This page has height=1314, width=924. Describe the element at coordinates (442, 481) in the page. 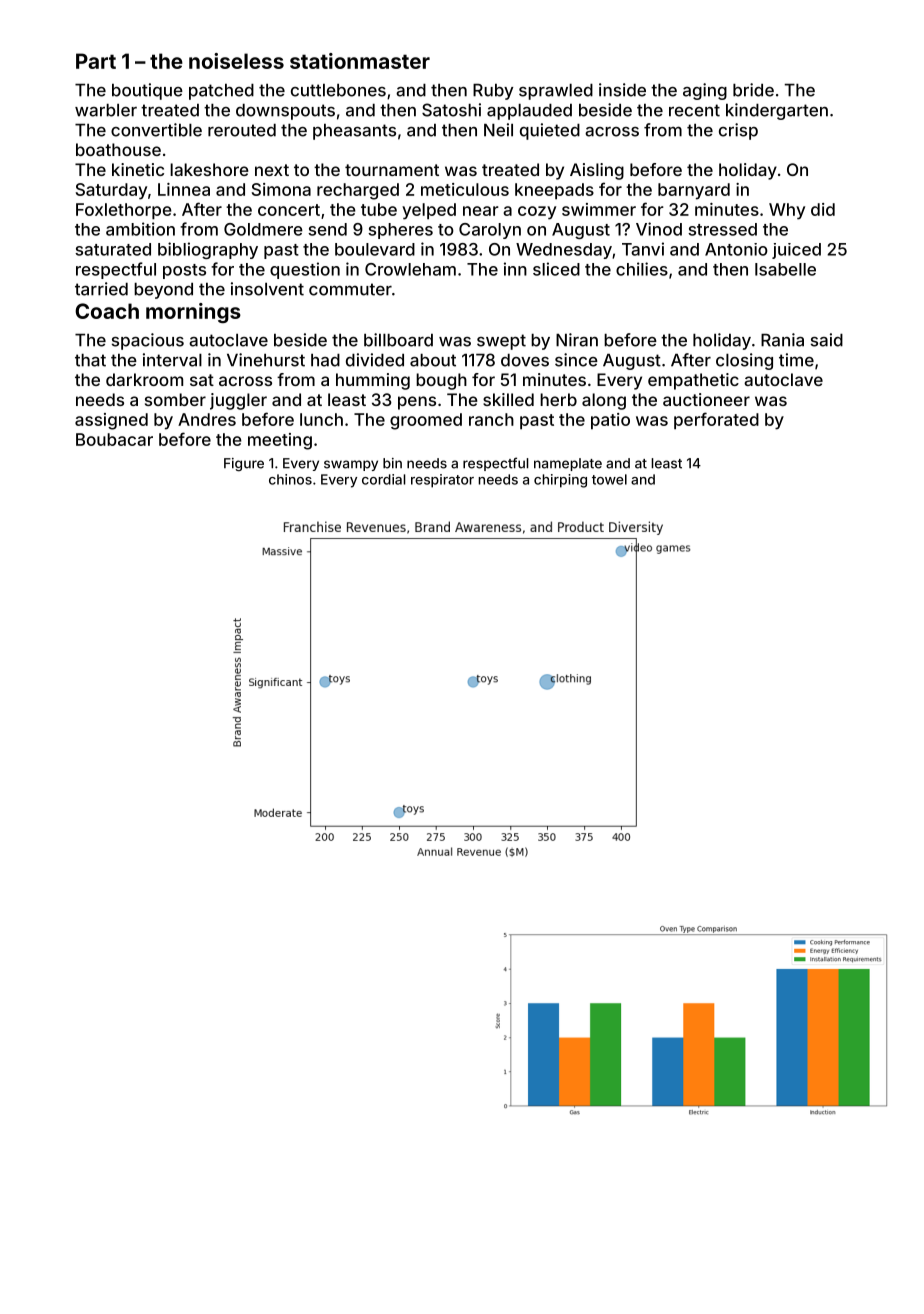

I see `respirator` at that location.
